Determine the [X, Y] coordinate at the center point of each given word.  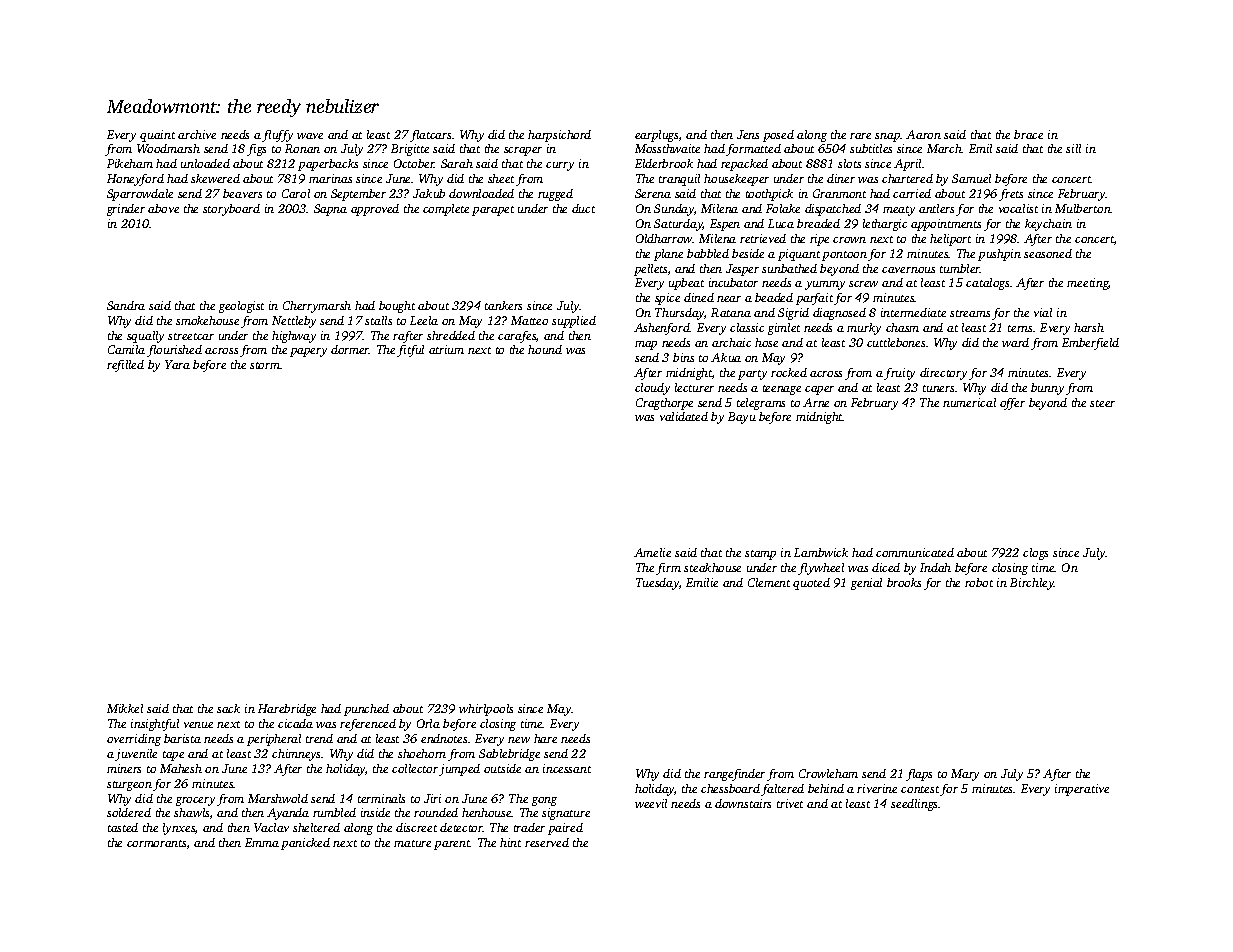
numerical [969, 402]
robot [979, 582]
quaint [157, 136]
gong [544, 801]
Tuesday [657, 584]
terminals [381, 798]
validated [684, 416]
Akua [726, 357]
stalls [378, 320]
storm [265, 365]
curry [560, 166]
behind [826, 788]
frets [1011, 195]
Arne [816, 402]
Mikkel [125, 708]
